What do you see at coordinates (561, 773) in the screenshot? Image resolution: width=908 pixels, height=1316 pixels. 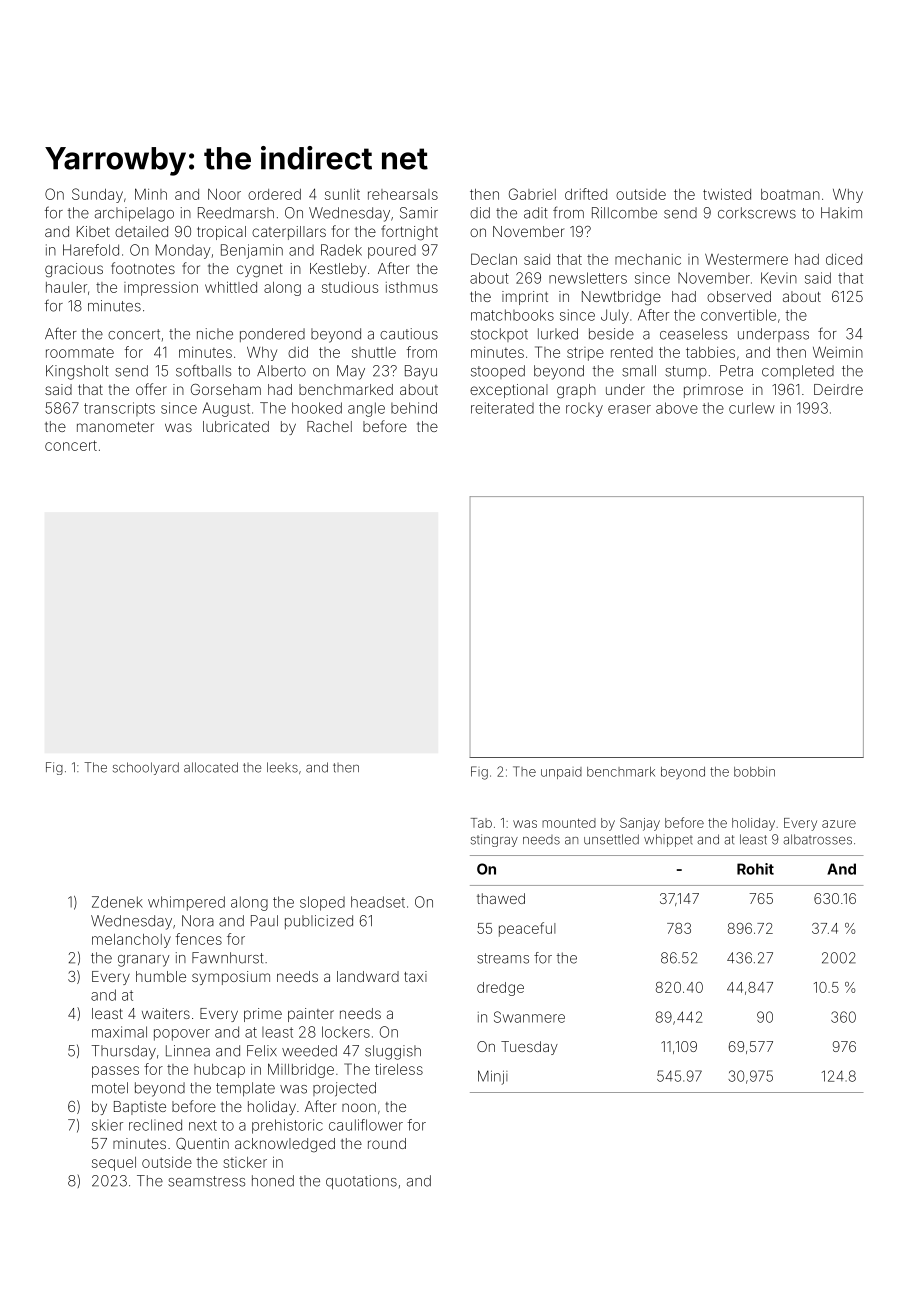 I see `unpaid` at bounding box center [561, 773].
